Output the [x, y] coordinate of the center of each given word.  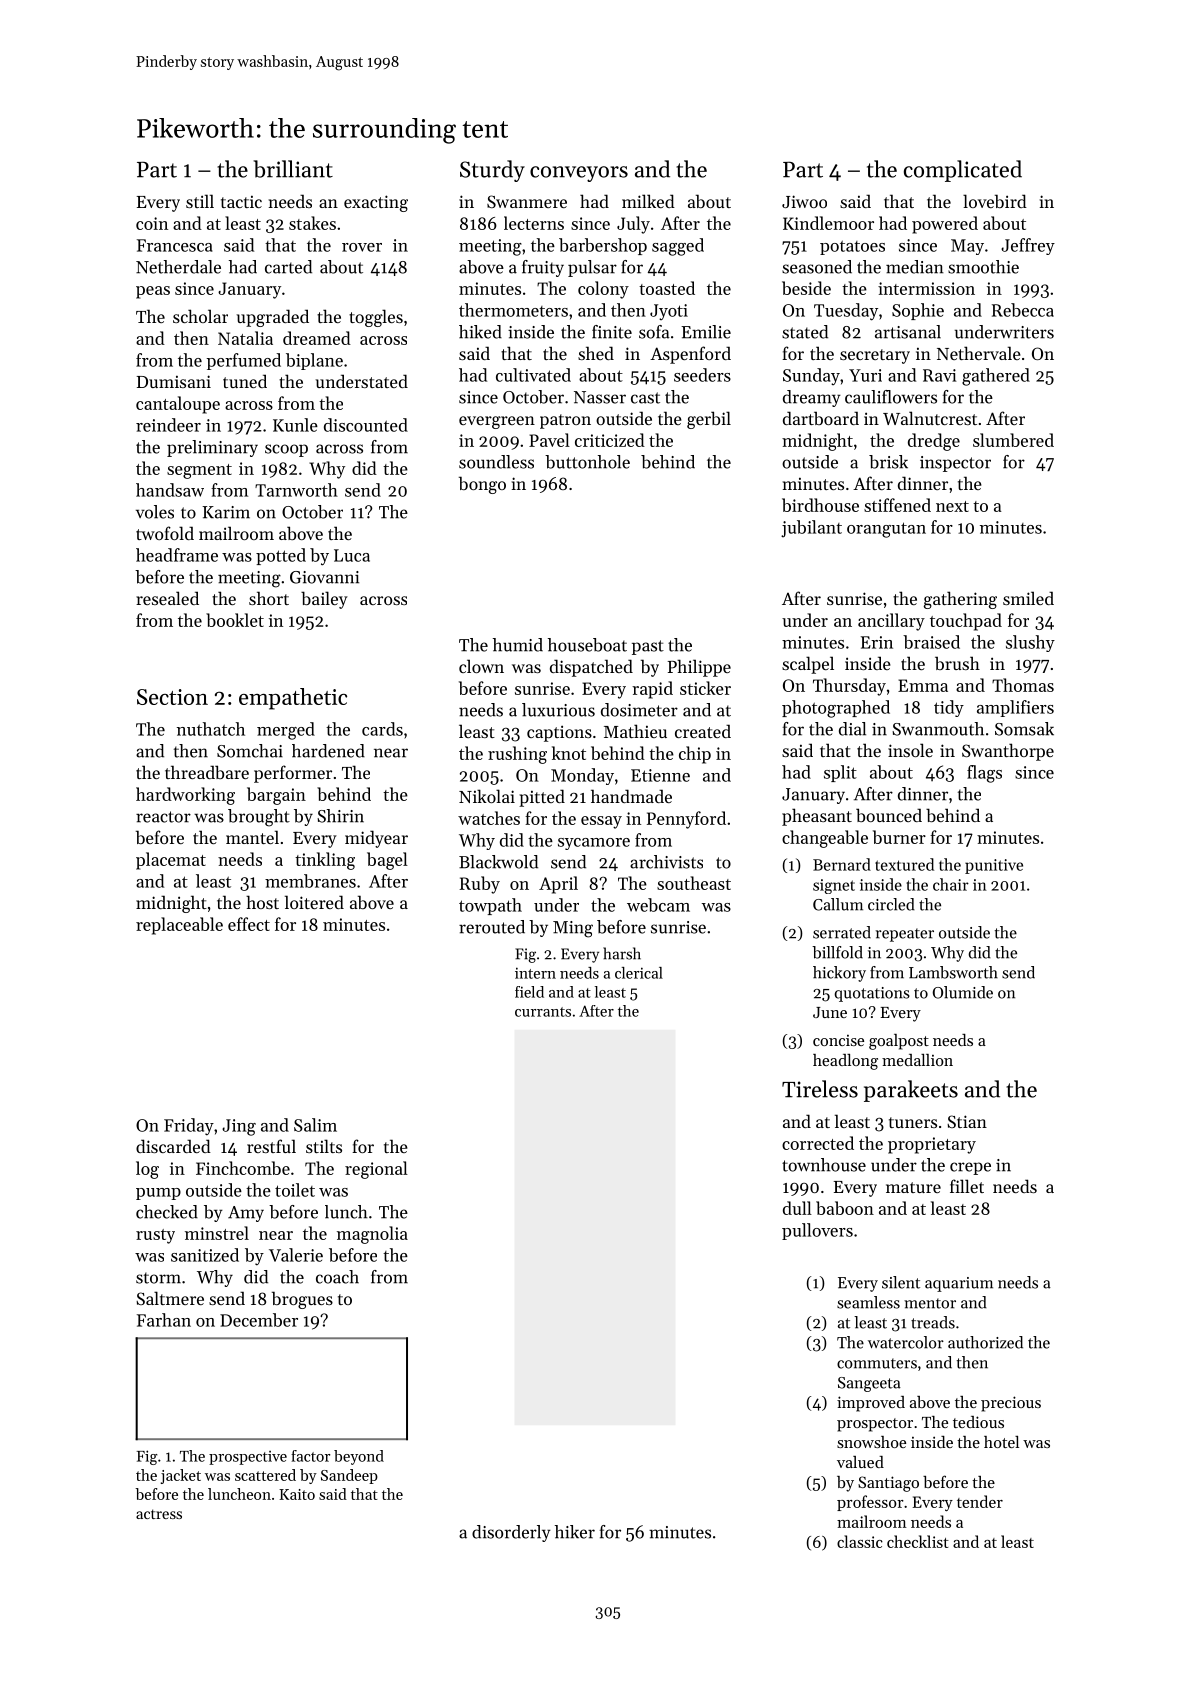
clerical [639, 973]
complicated [963, 171]
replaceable [179, 926]
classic [860, 1541]
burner [899, 837]
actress [159, 1514]
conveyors [579, 174]
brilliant [293, 169]
